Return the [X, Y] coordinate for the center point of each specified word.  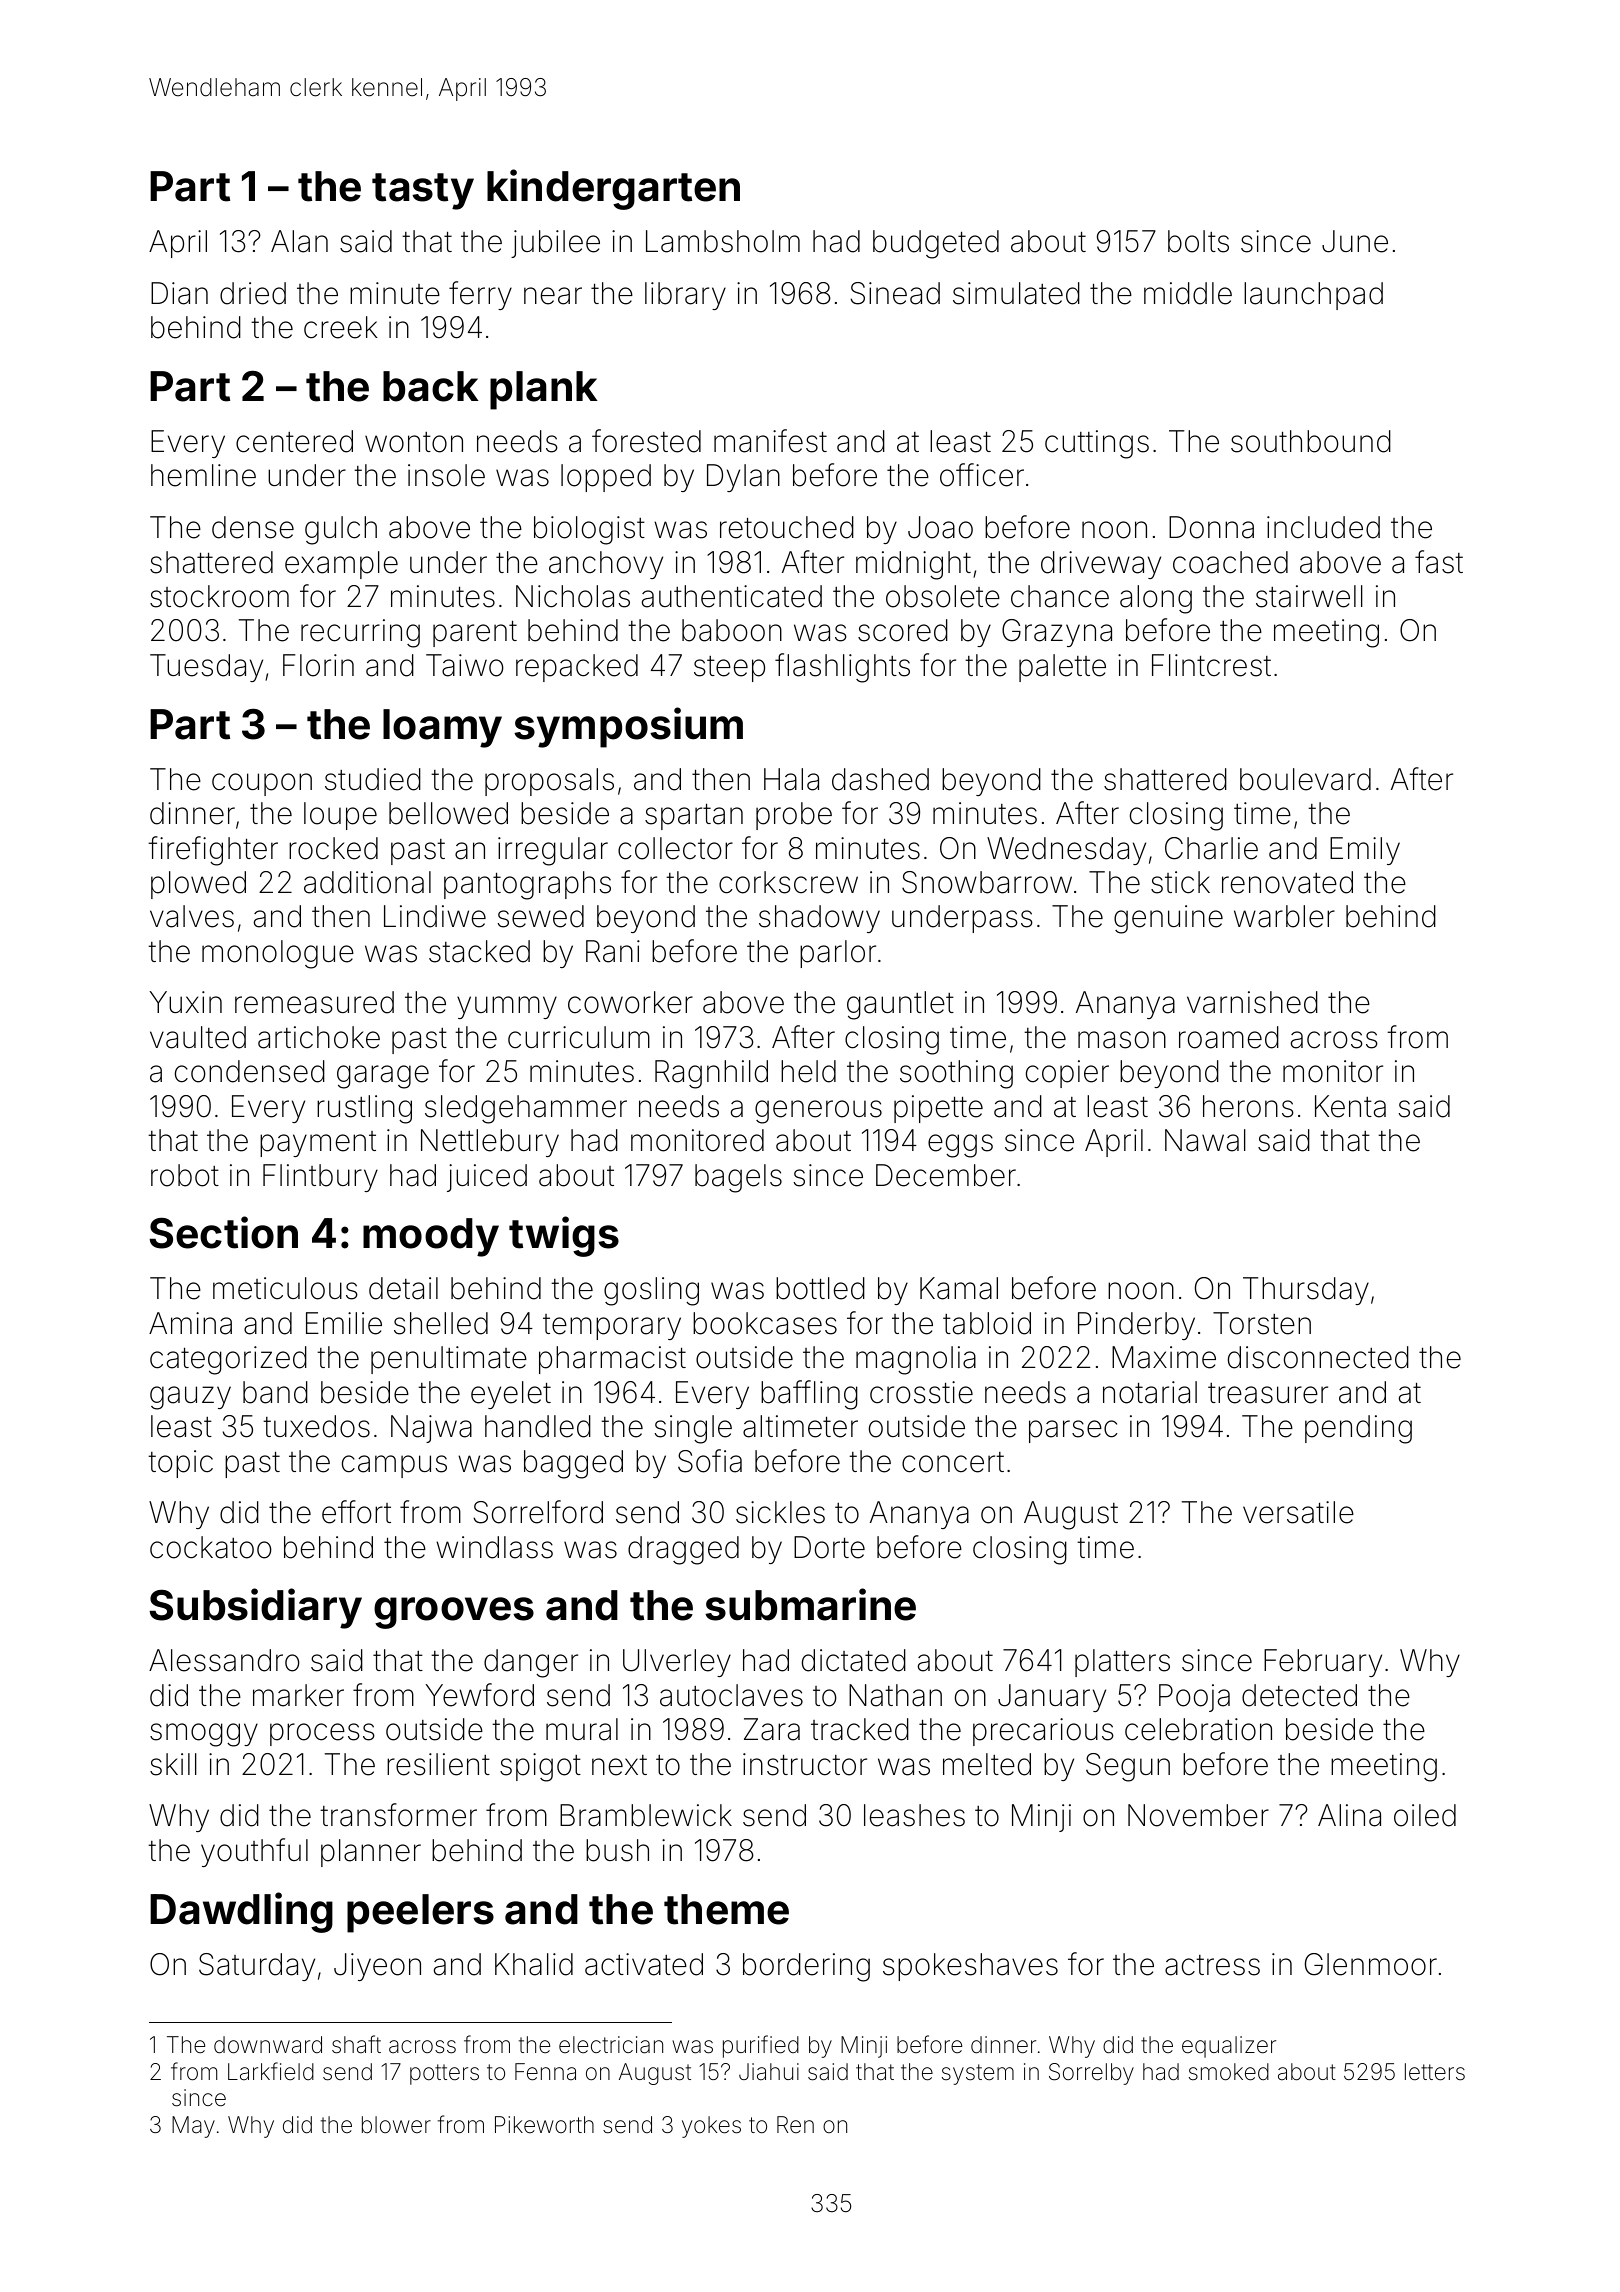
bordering [806, 1967]
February [1323, 1663]
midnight [913, 565]
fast [1439, 562]
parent [475, 633]
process [322, 1734]
